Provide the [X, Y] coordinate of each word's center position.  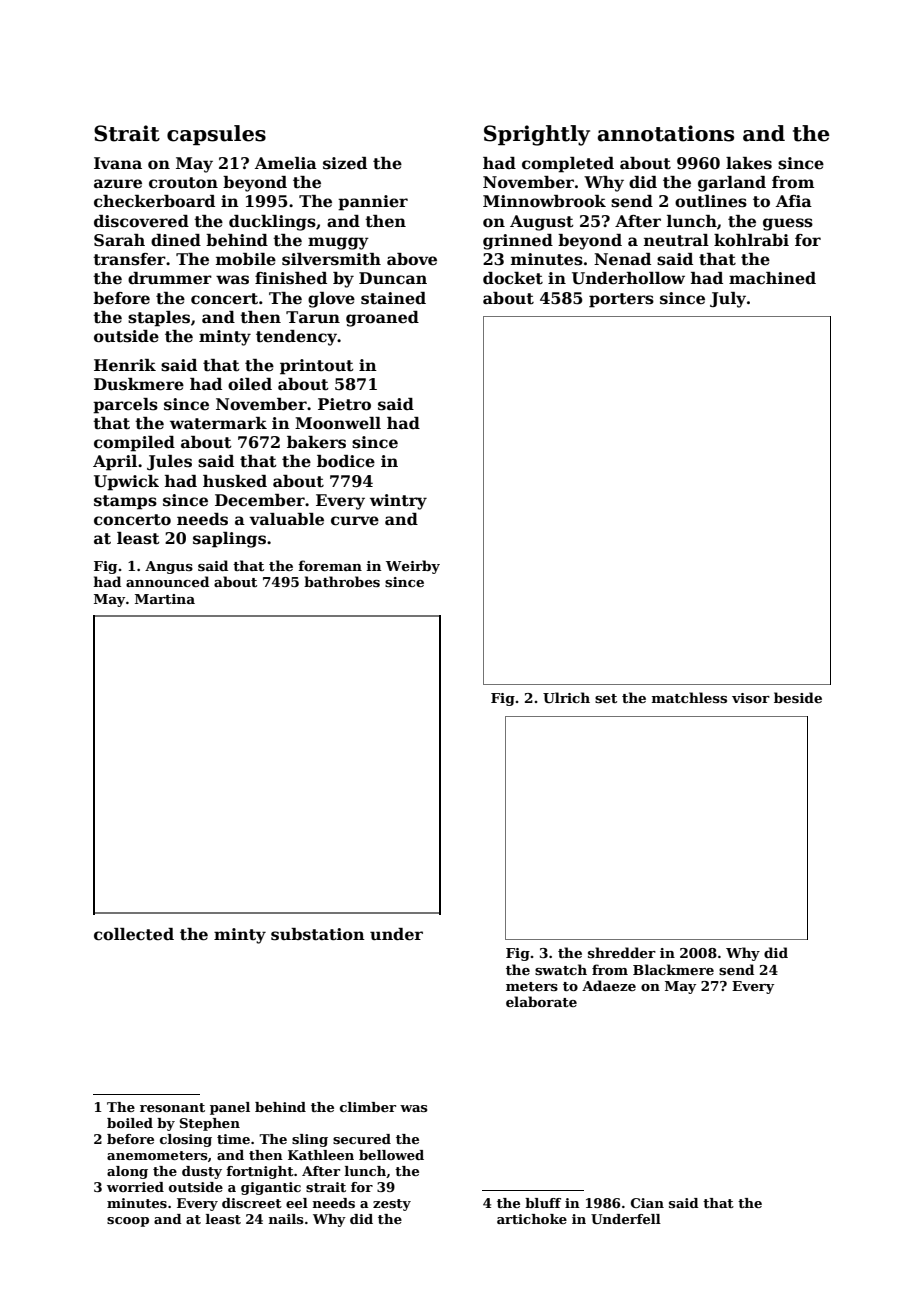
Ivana [118, 163]
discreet [252, 1203]
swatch [561, 969]
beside [798, 697]
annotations [666, 133]
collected [134, 934]
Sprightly [537, 135]
